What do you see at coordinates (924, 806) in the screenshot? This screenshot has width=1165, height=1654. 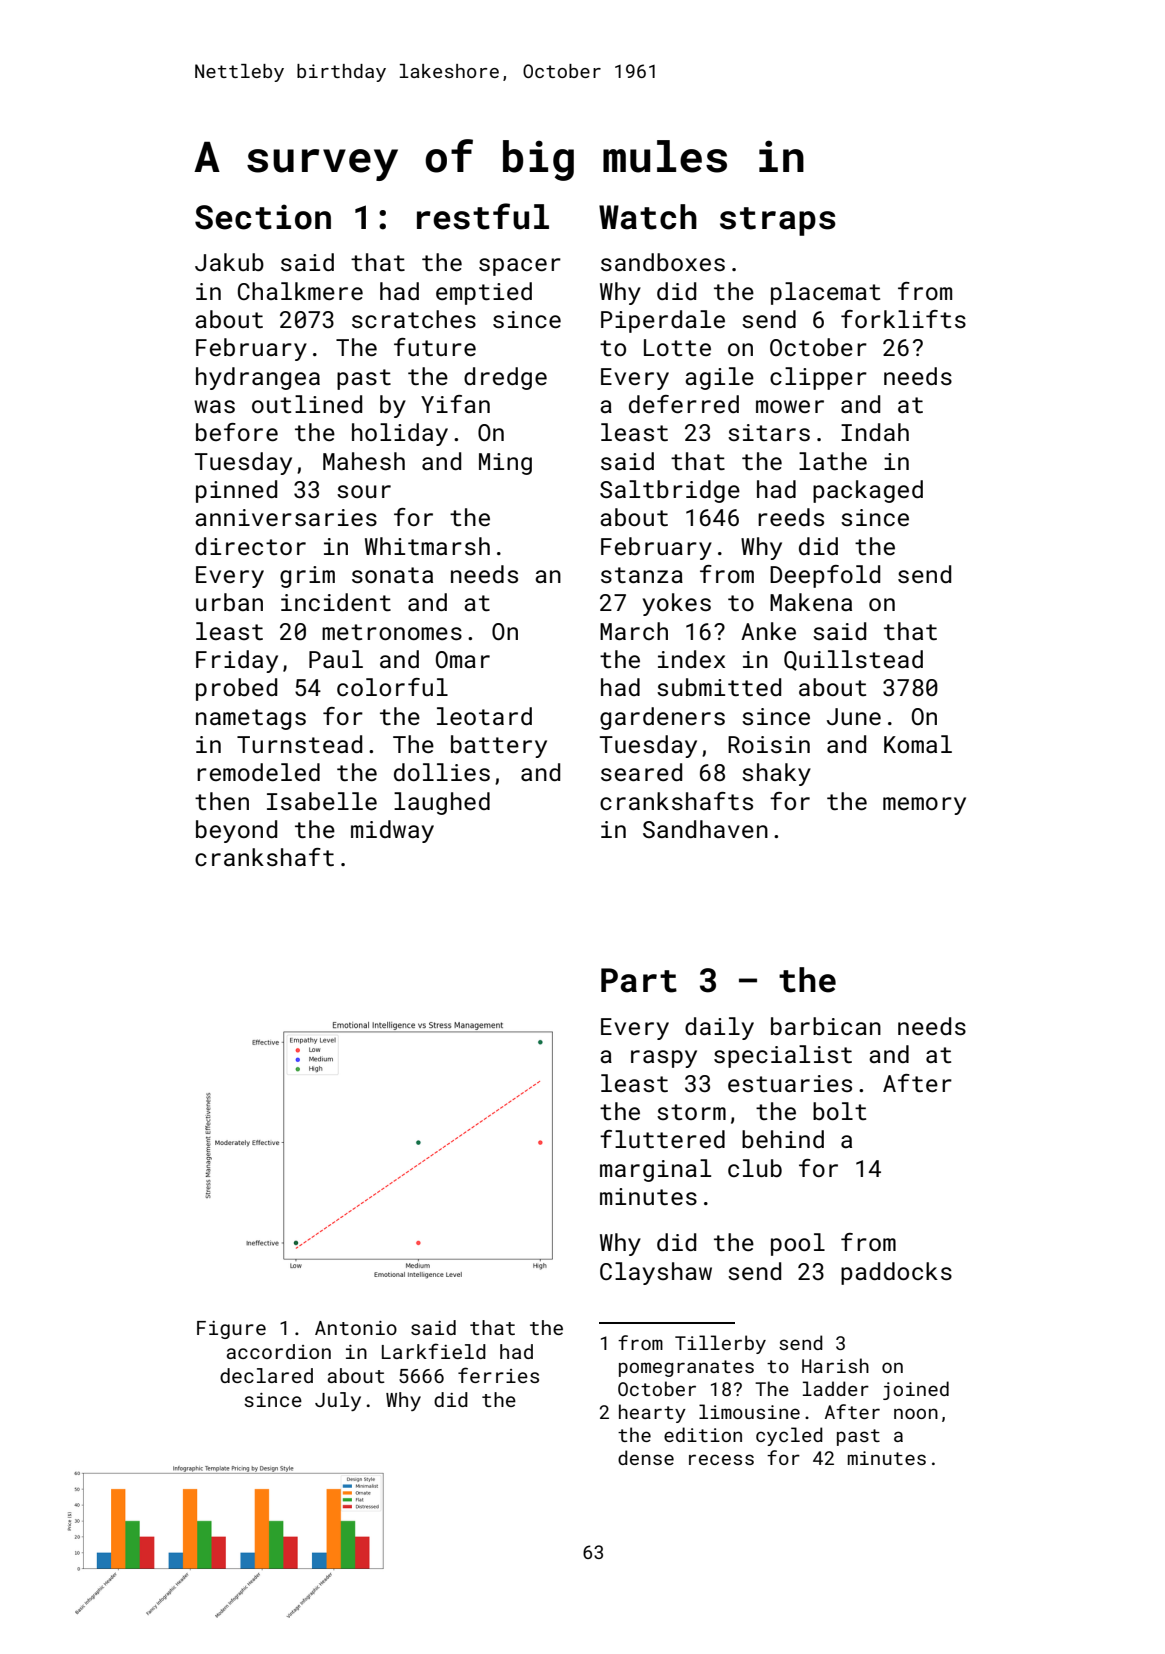 I see `memory` at bounding box center [924, 806].
